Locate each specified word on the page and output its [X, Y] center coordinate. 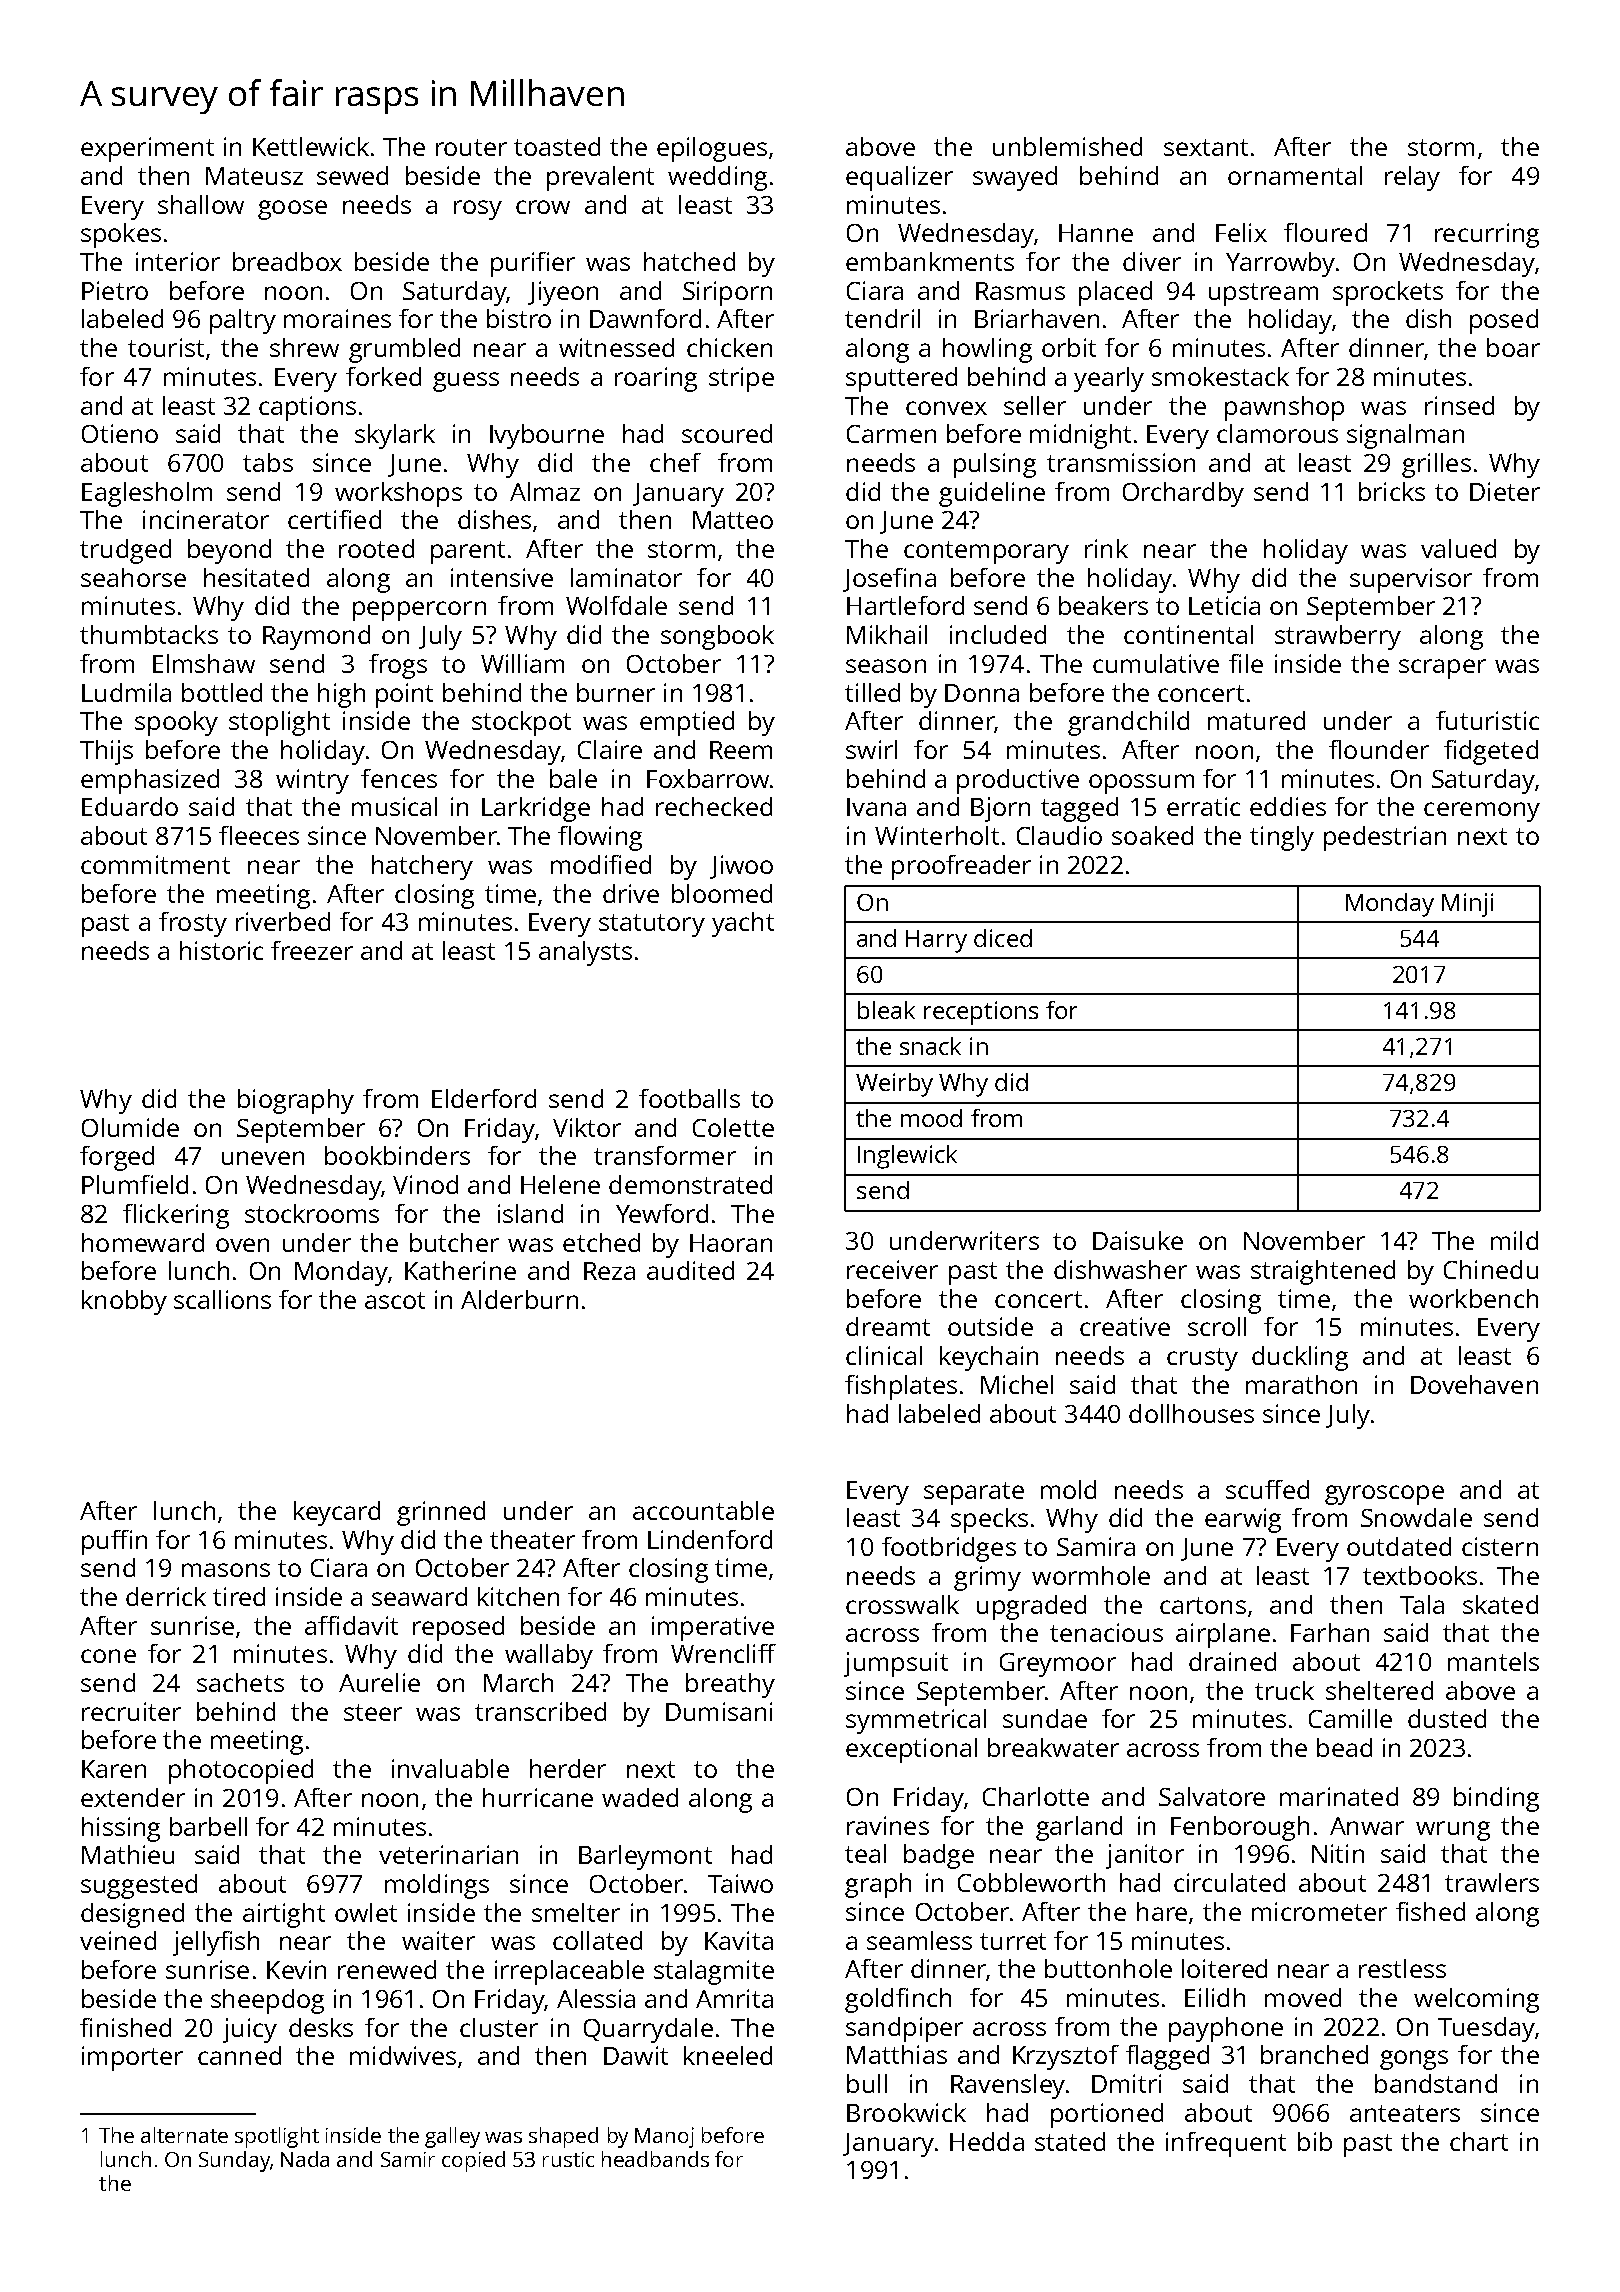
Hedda [987, 2141]
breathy [730, 1685]
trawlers [1492, 1882]
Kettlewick [311, 146]
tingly [1282, 838]
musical [394, 806]
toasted [557, 146]
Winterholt [937, 835]
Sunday [234, 2161]
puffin [114, 1542]
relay [1412, 178]
